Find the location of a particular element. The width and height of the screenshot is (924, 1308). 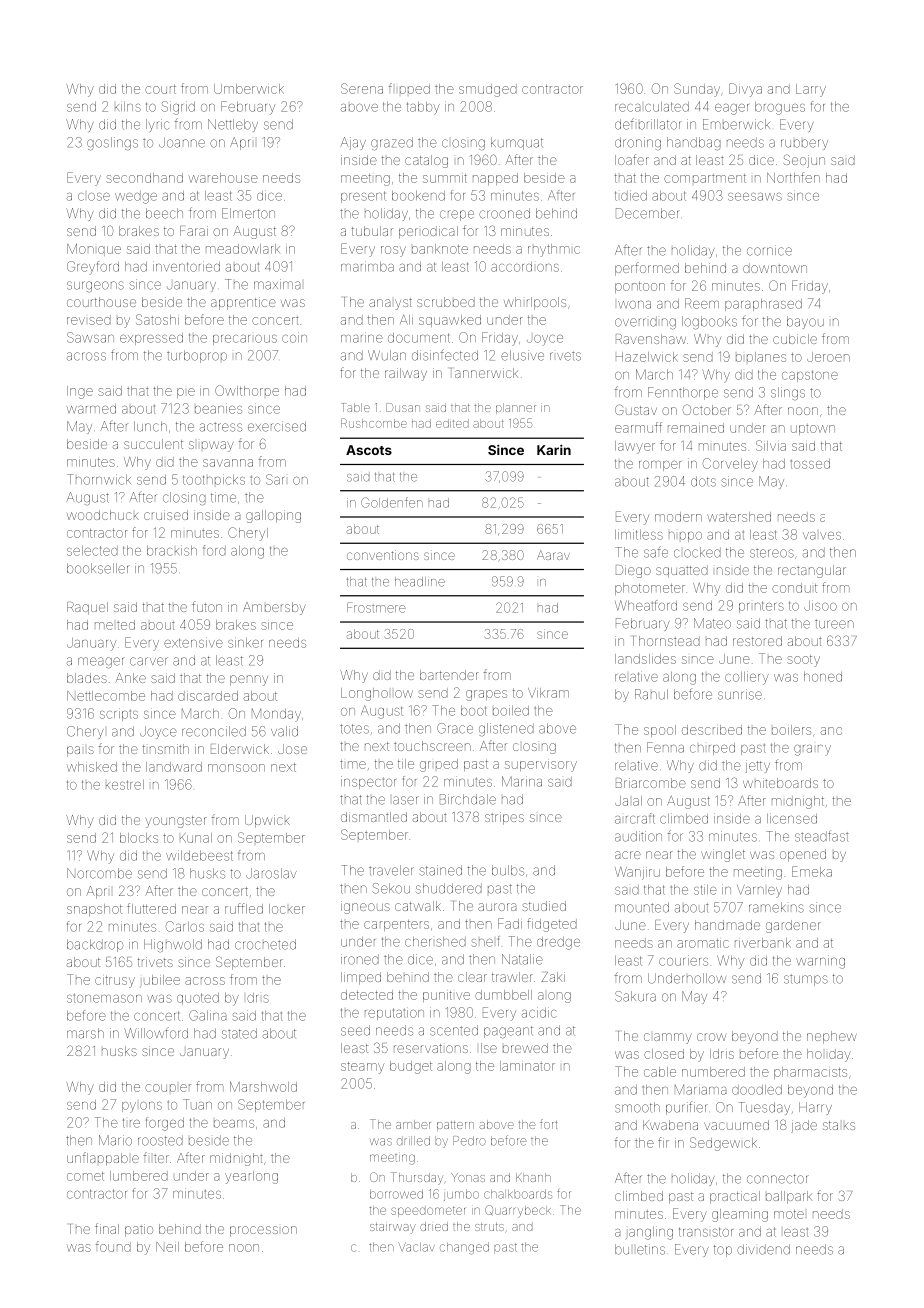

kilns is located at coordinates (128, 106).
